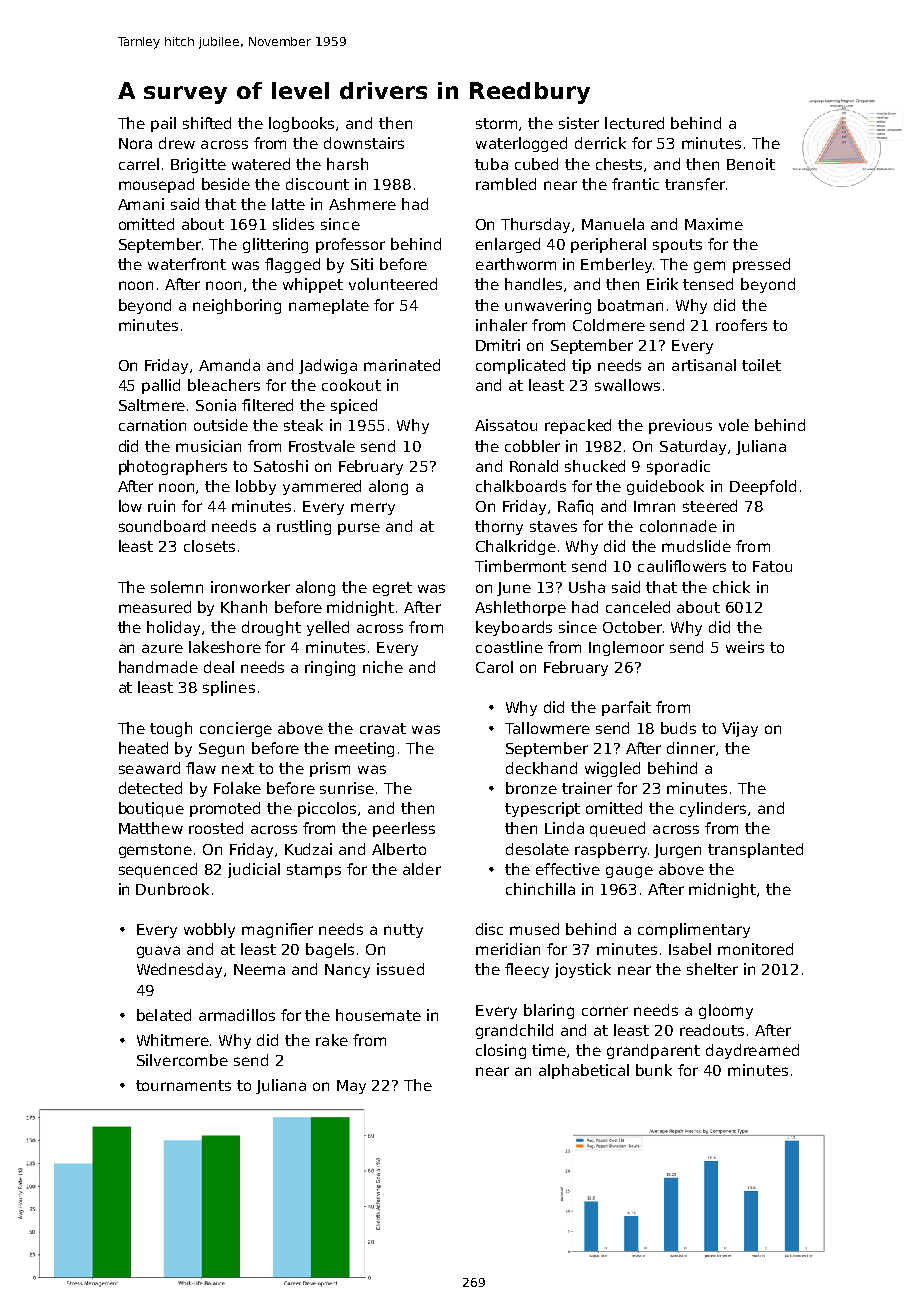 The height and width of the screenshot is (1308, 924). I want to click on detected, so click(150, 788).
